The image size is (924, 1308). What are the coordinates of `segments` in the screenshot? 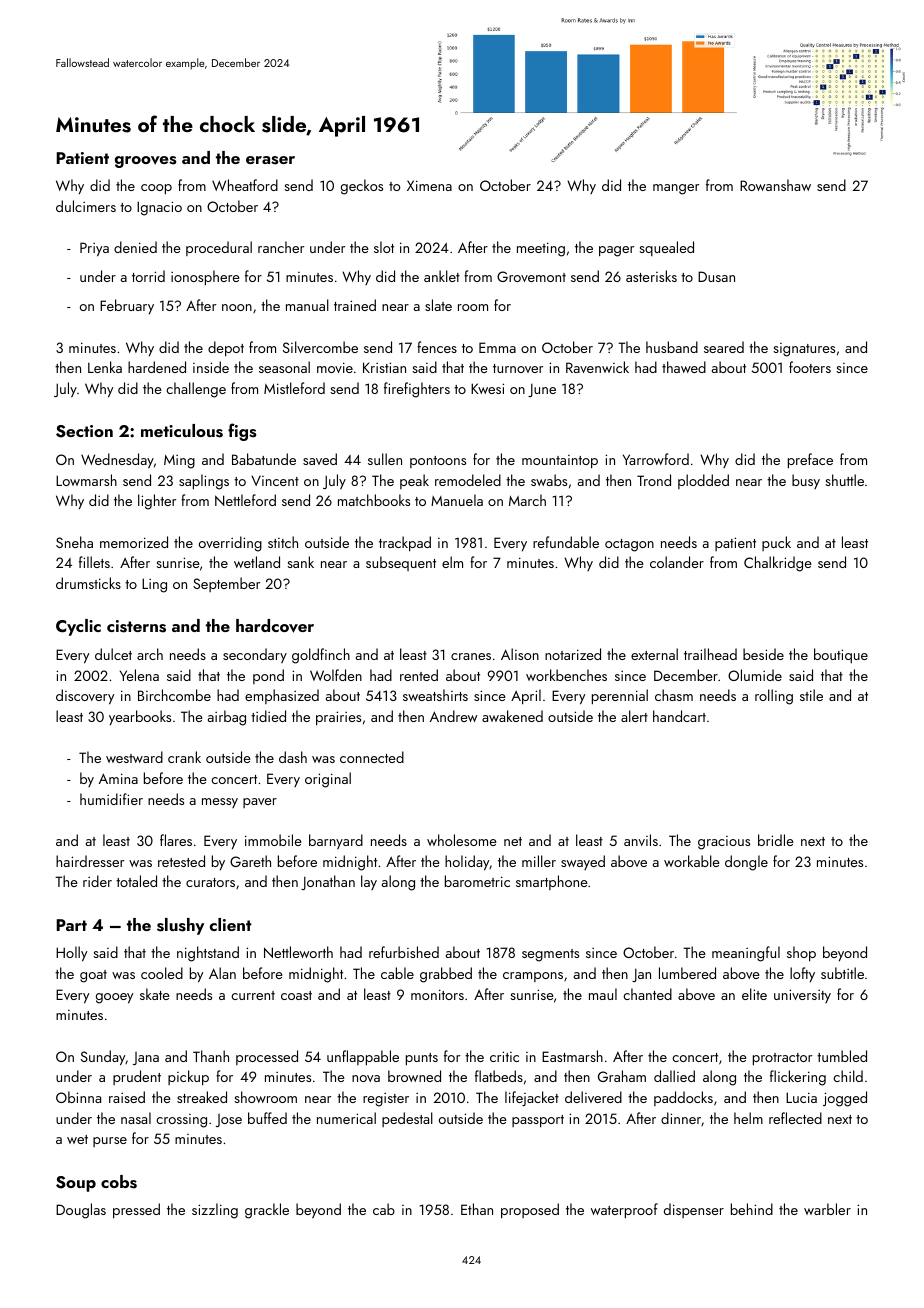 It's located at (550, 955).
